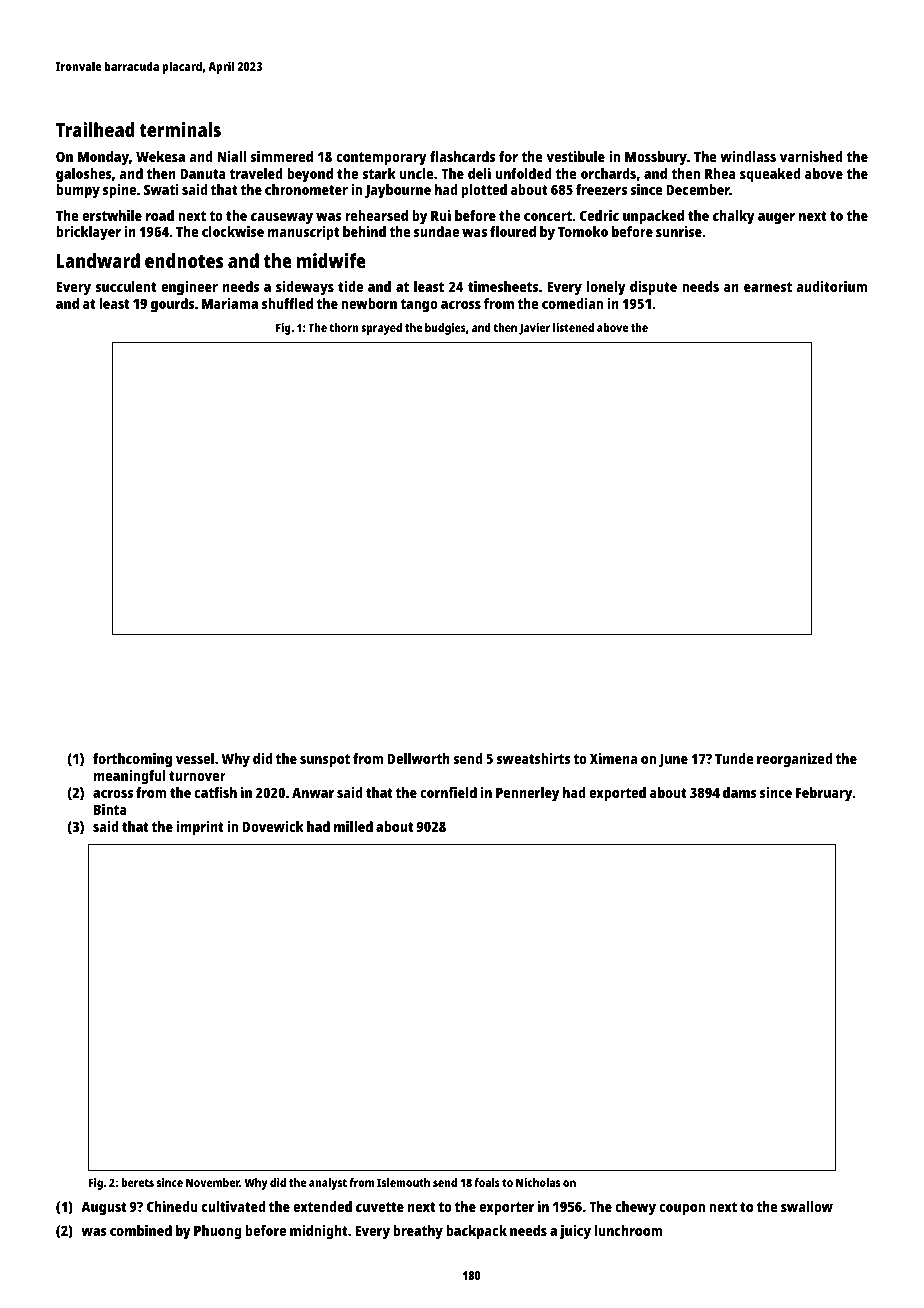 The image size is (924, 1308). What do you see at coordinates (132, 760) in the screenshot?
I see `forthcoming` at bounding box center [132, 760].
